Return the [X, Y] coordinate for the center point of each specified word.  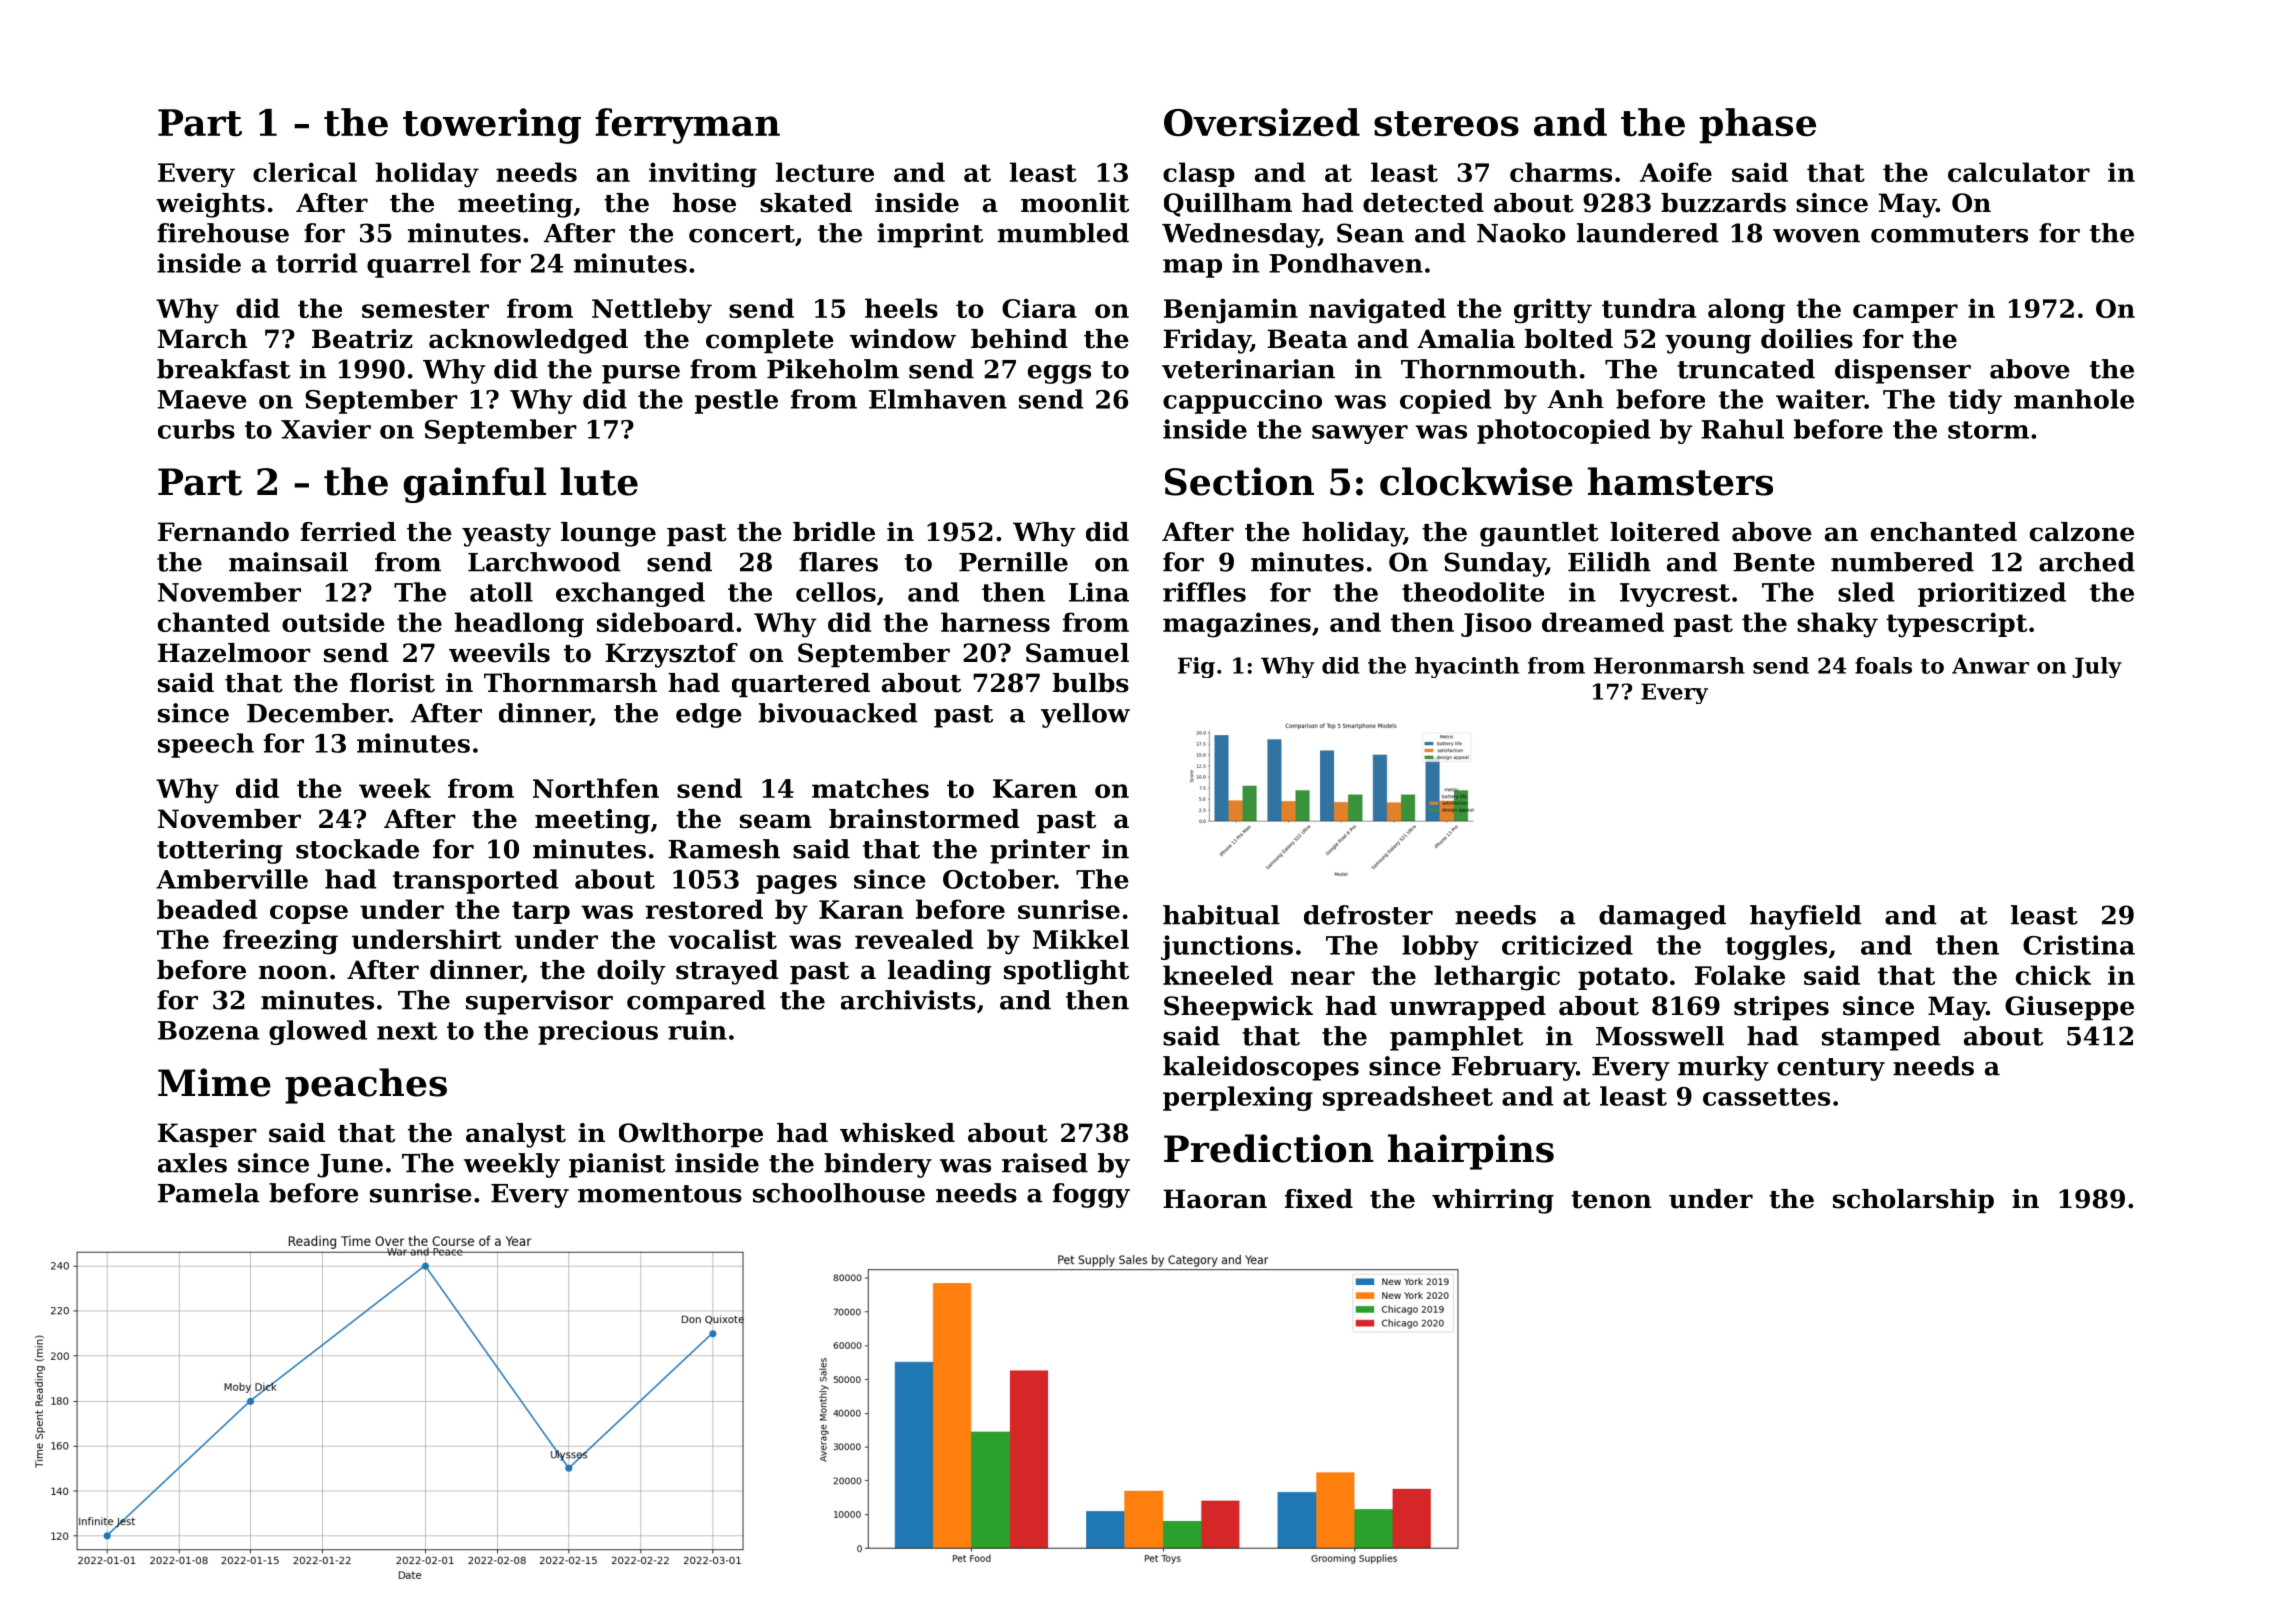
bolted [1569, 339]
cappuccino [1242, 401]
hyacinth [1467, 667]
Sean [1370, 233]
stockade [357, 849]
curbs [196, 429]
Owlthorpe [691, 1135]
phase [1758, 126]
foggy [1091, 1195]
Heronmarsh [1669, 665]
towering [492, 126]
